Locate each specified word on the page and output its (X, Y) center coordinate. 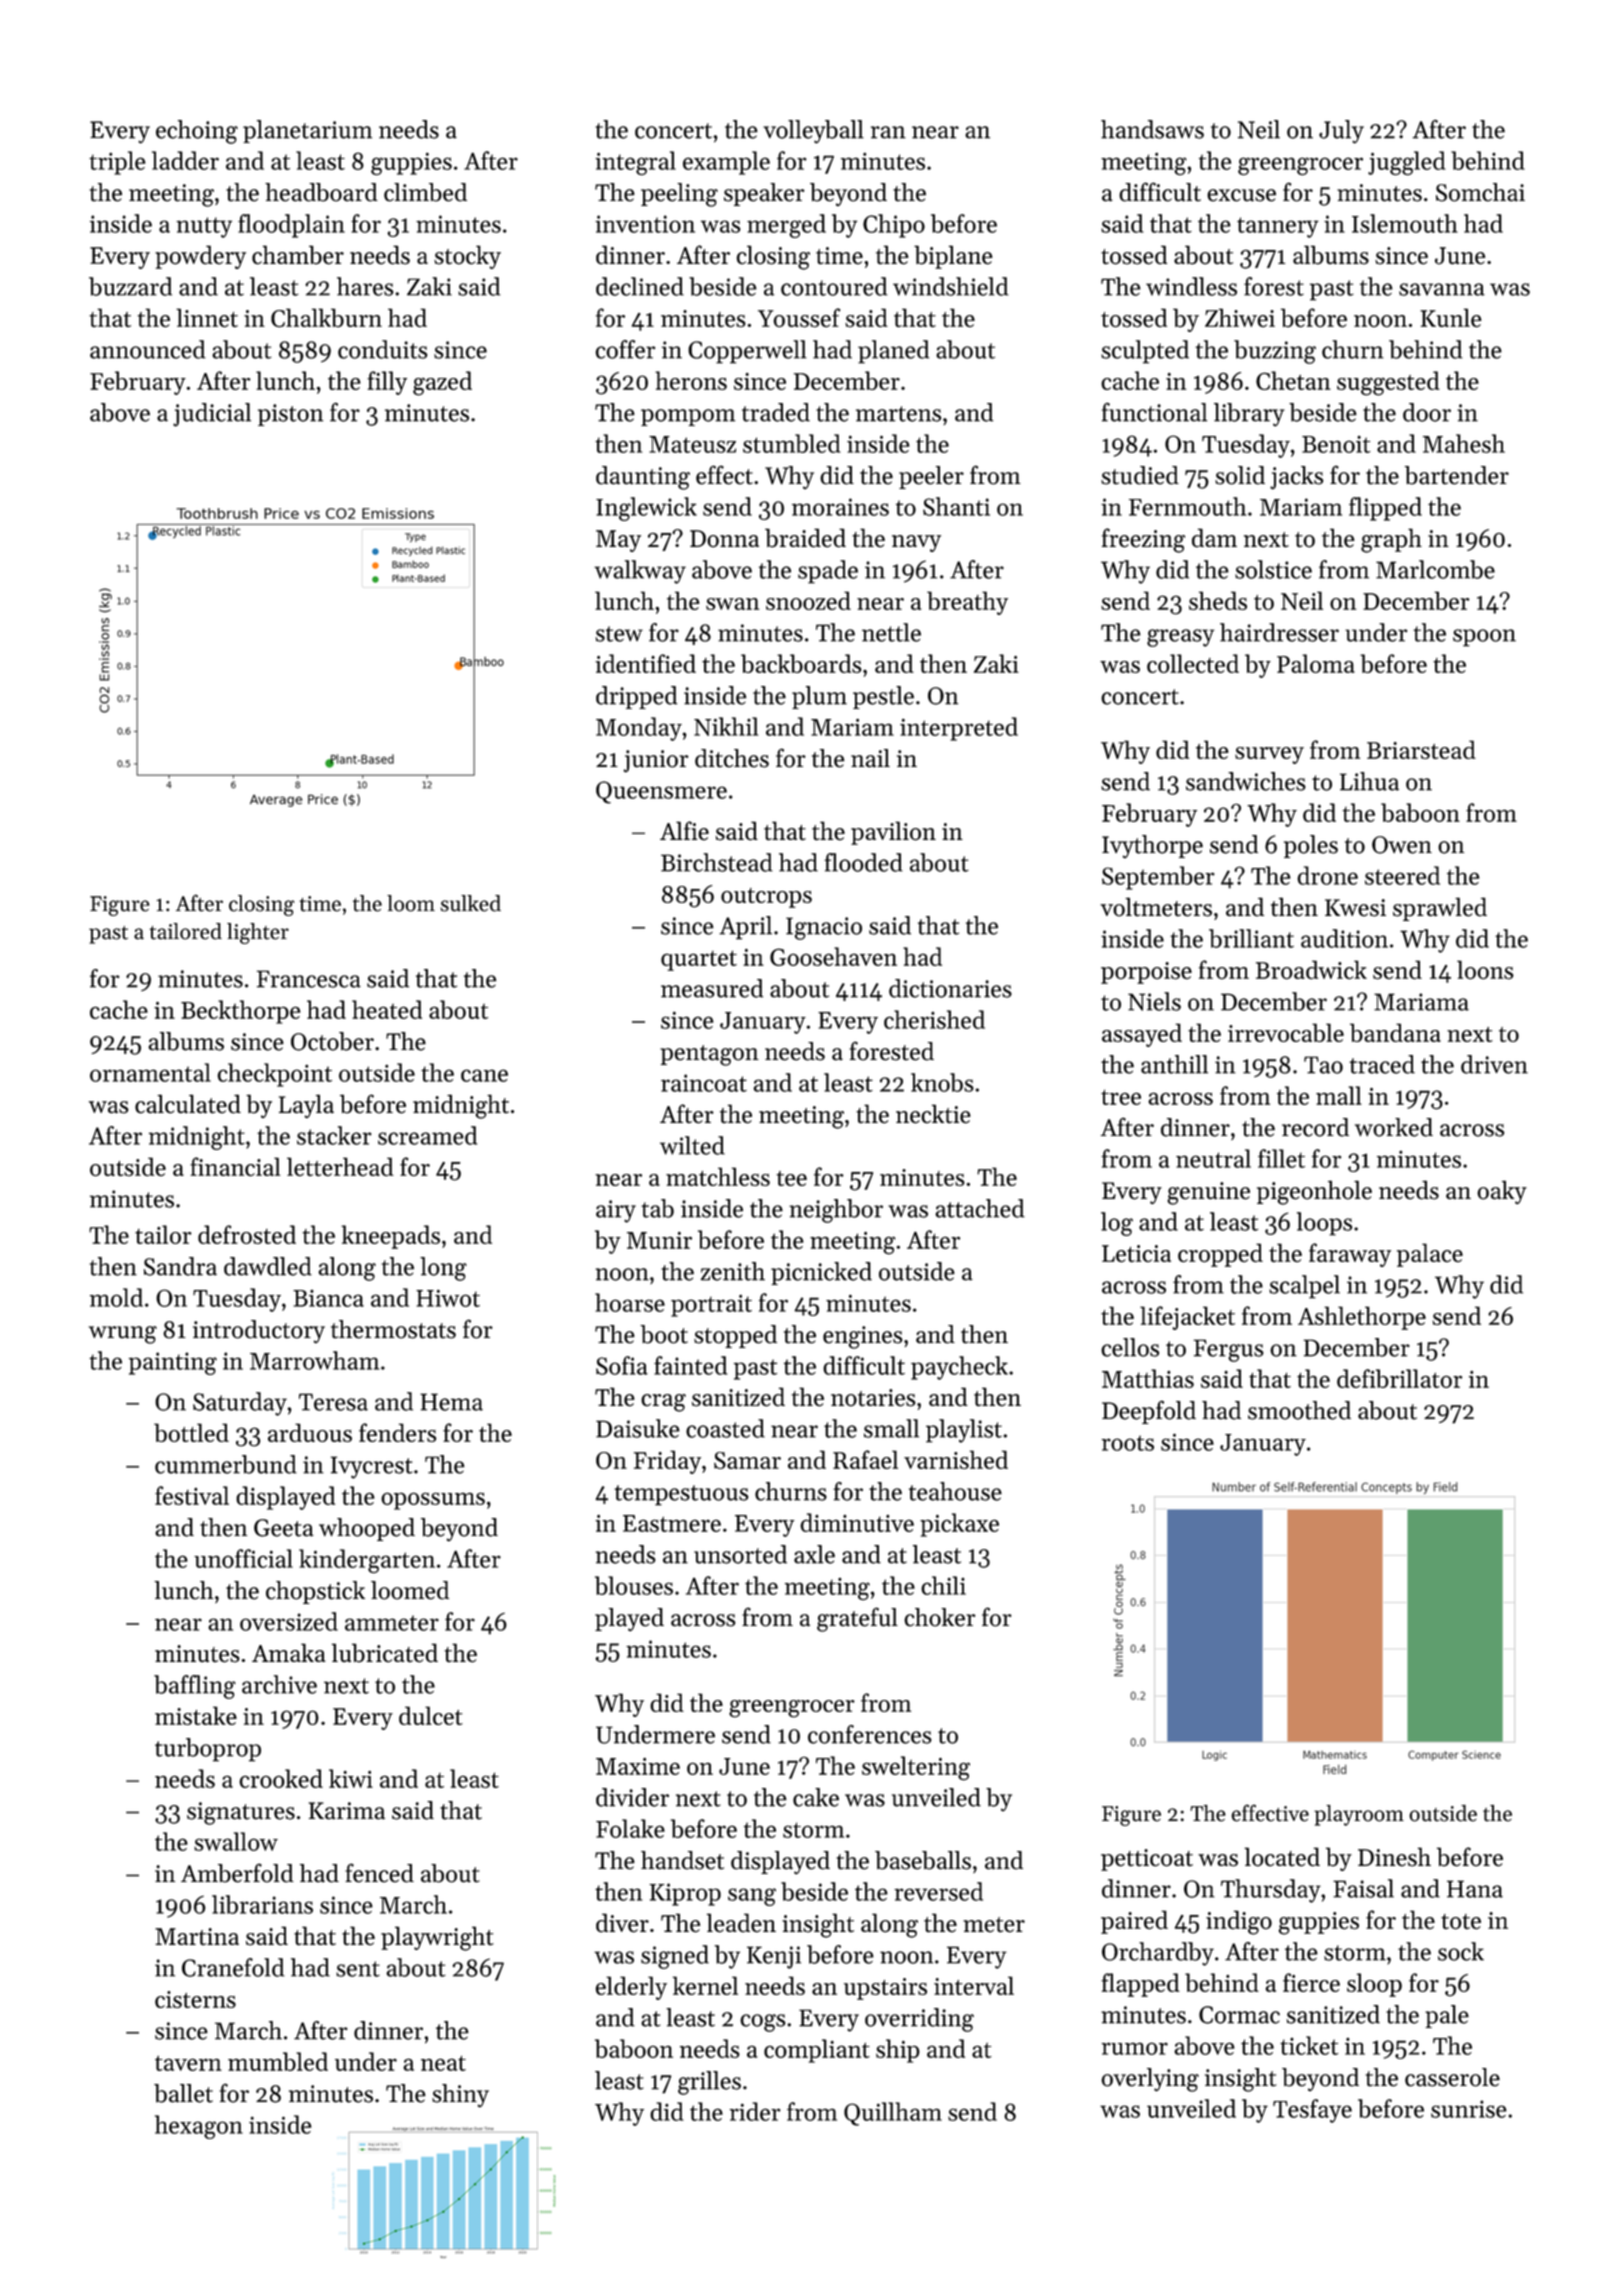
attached (980, 1208)
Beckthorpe (241, 1012)
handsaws (1152, 129)
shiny (460, 2096)
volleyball (813, 132)
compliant (817, 2051)
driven (1494, 1064)
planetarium (307, 131)
